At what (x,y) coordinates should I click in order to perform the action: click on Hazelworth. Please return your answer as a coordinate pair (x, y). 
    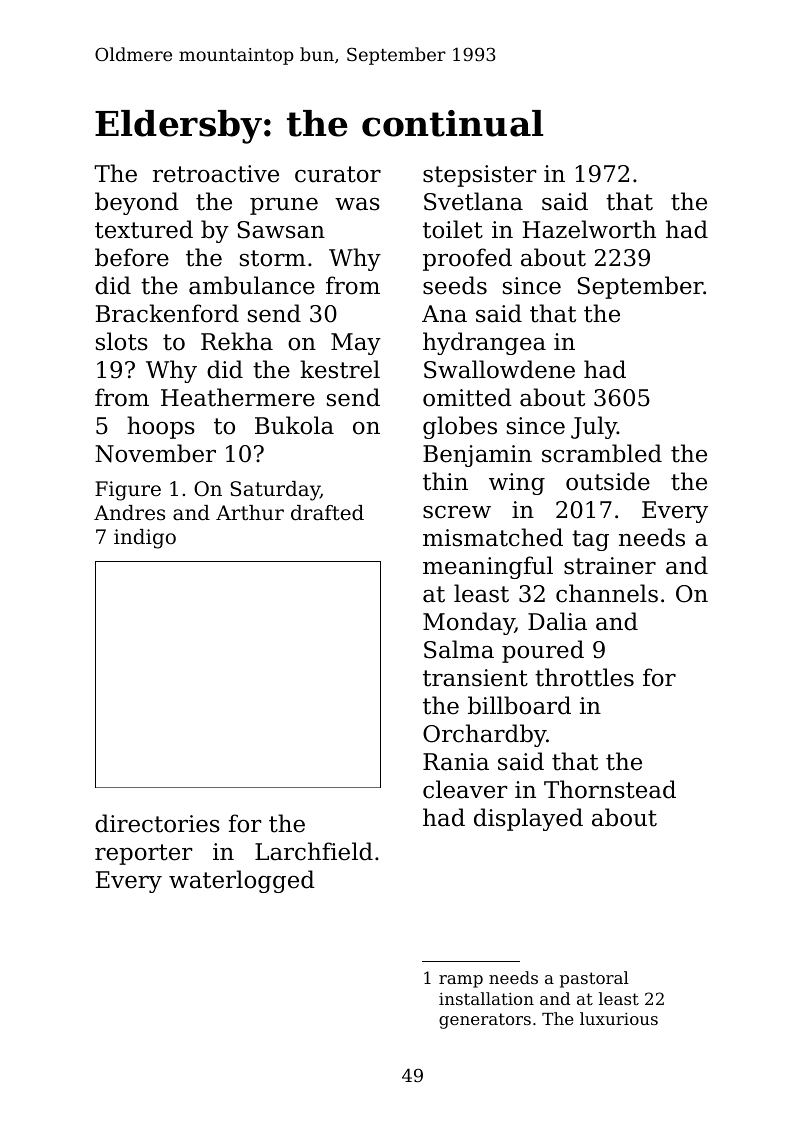
    Looking at the image, I should click on (589, 229).
